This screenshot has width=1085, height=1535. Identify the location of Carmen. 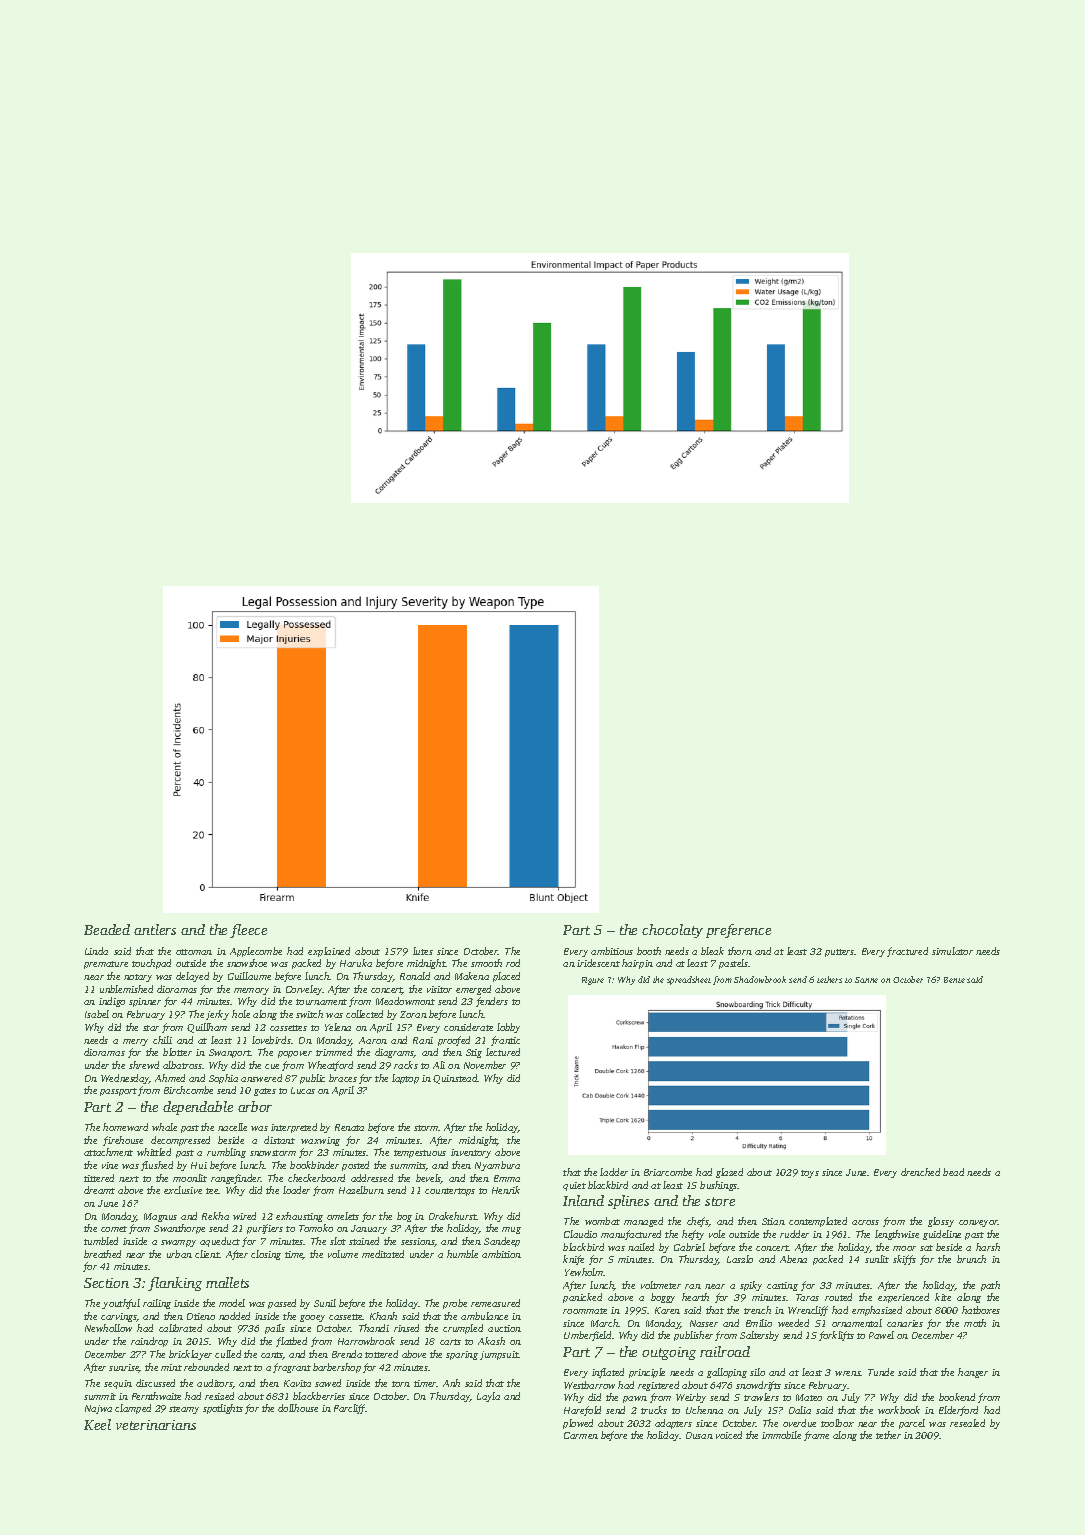
(581, 1435).
